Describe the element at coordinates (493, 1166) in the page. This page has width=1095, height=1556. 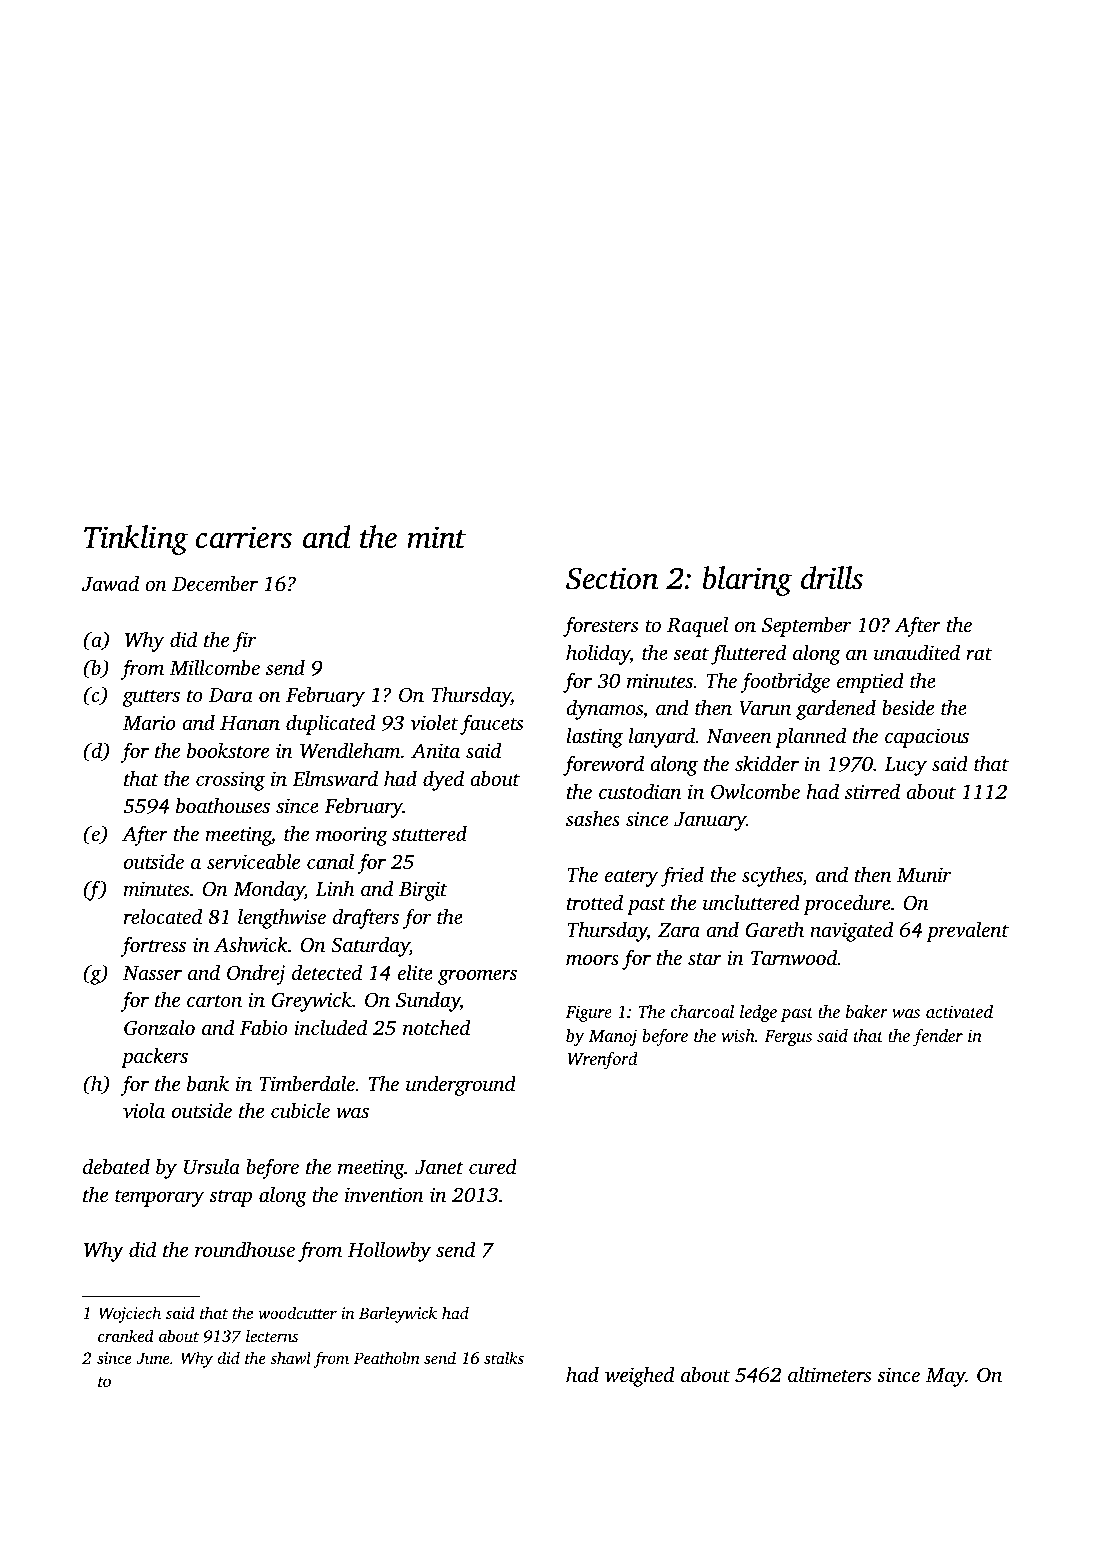
I see `cured` at that location.
